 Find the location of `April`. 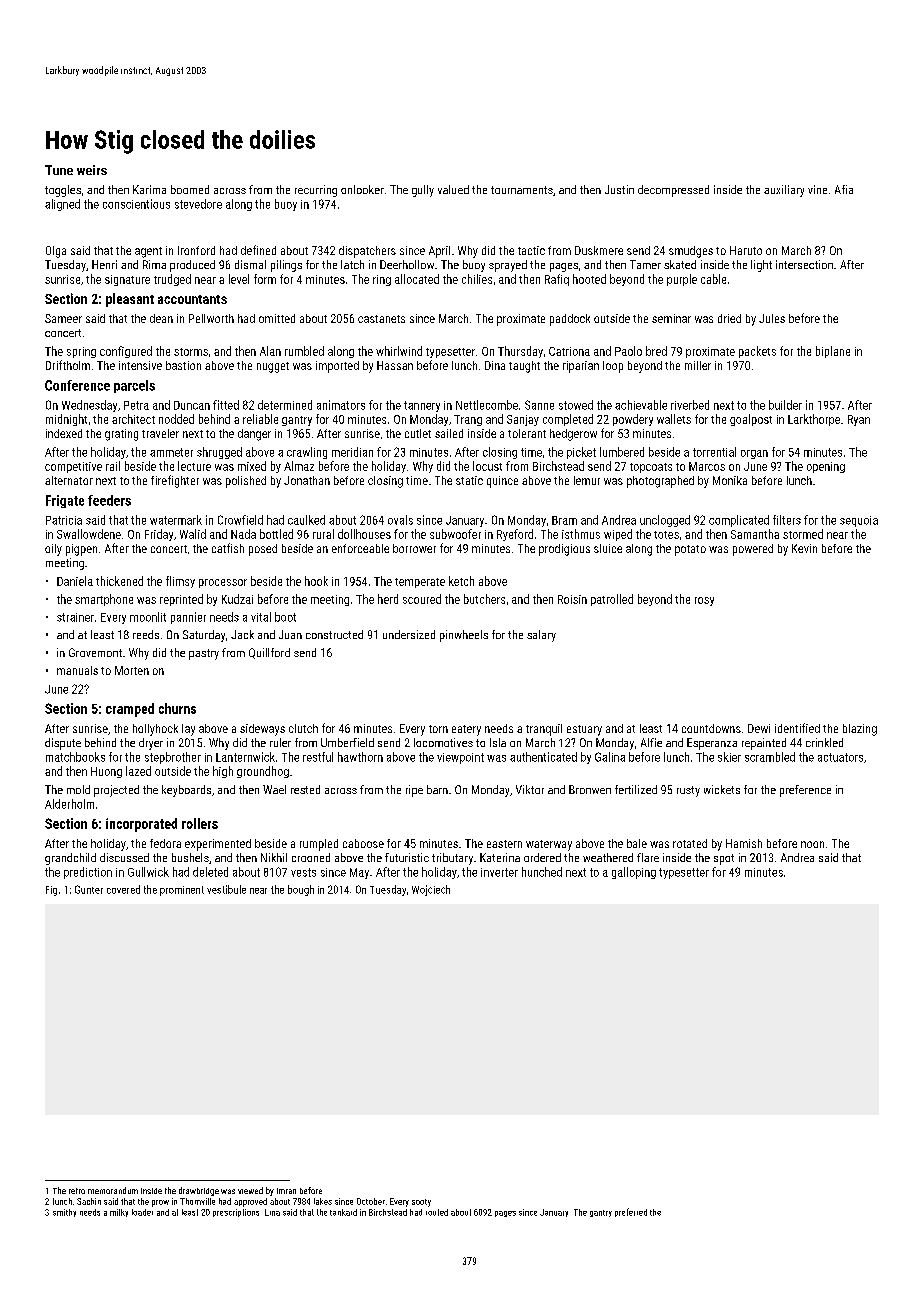

April is located at coordinates (439, 252).
